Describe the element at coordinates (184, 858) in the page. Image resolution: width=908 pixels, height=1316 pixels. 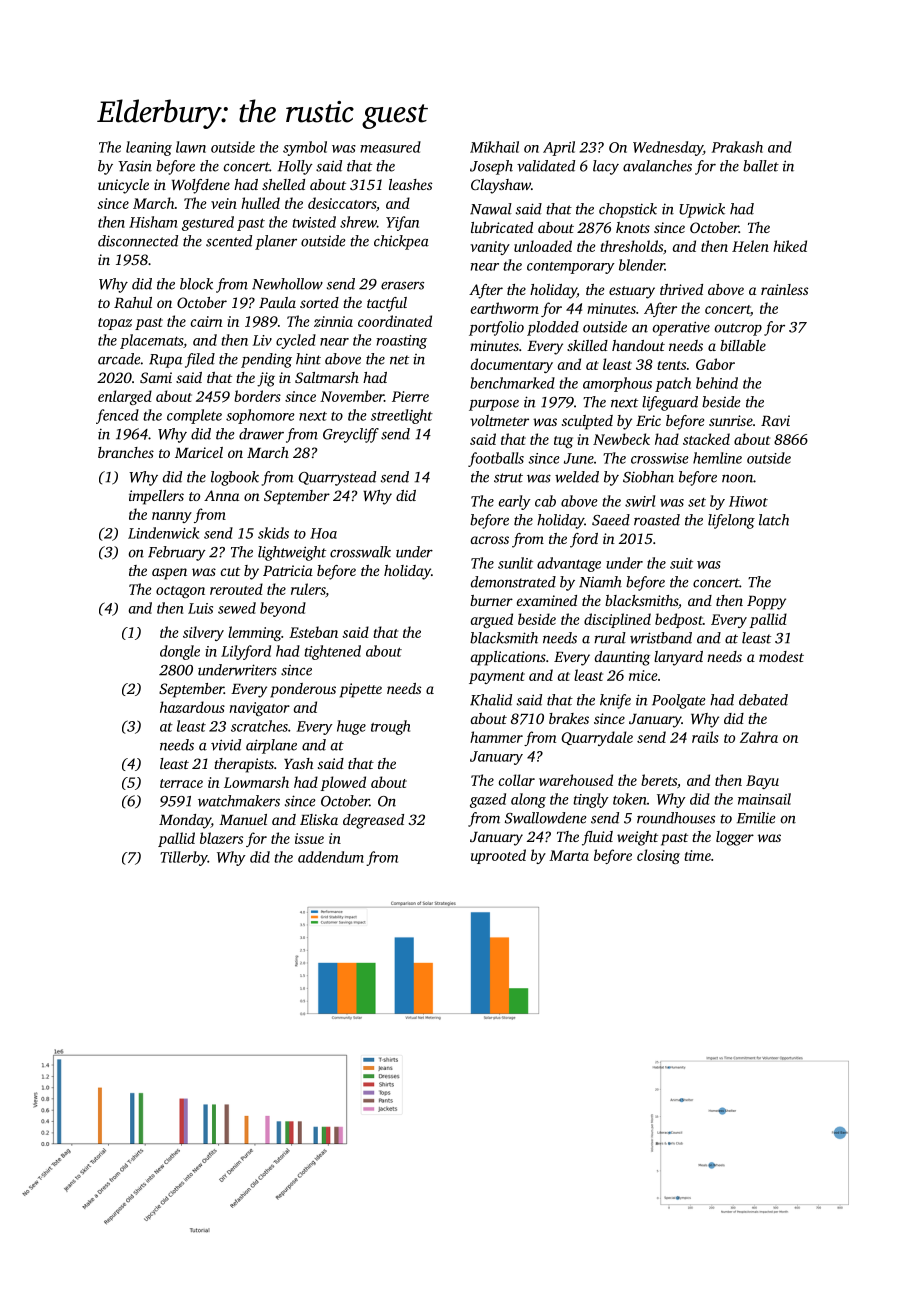
I see `Tillerby` at that location.
